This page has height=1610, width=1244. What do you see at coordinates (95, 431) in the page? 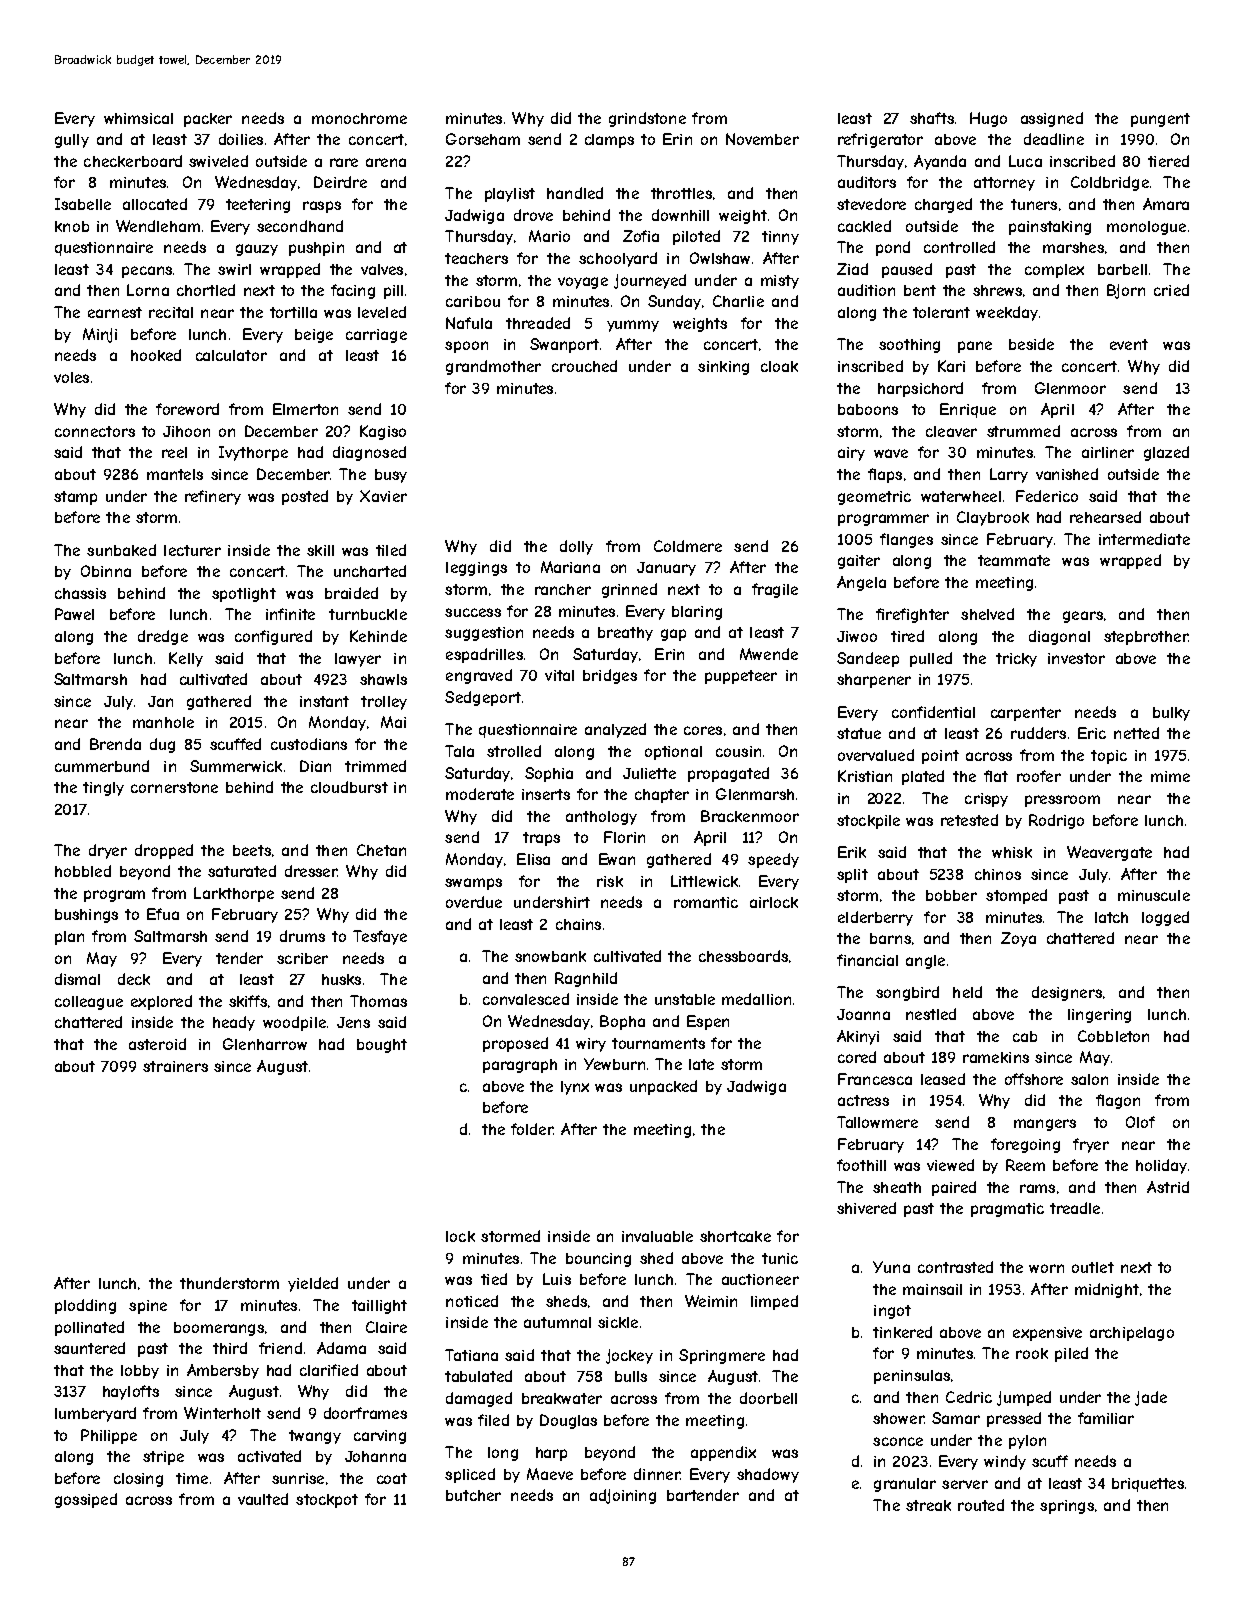
I see `connectors` at bounding box center [95, 431].
